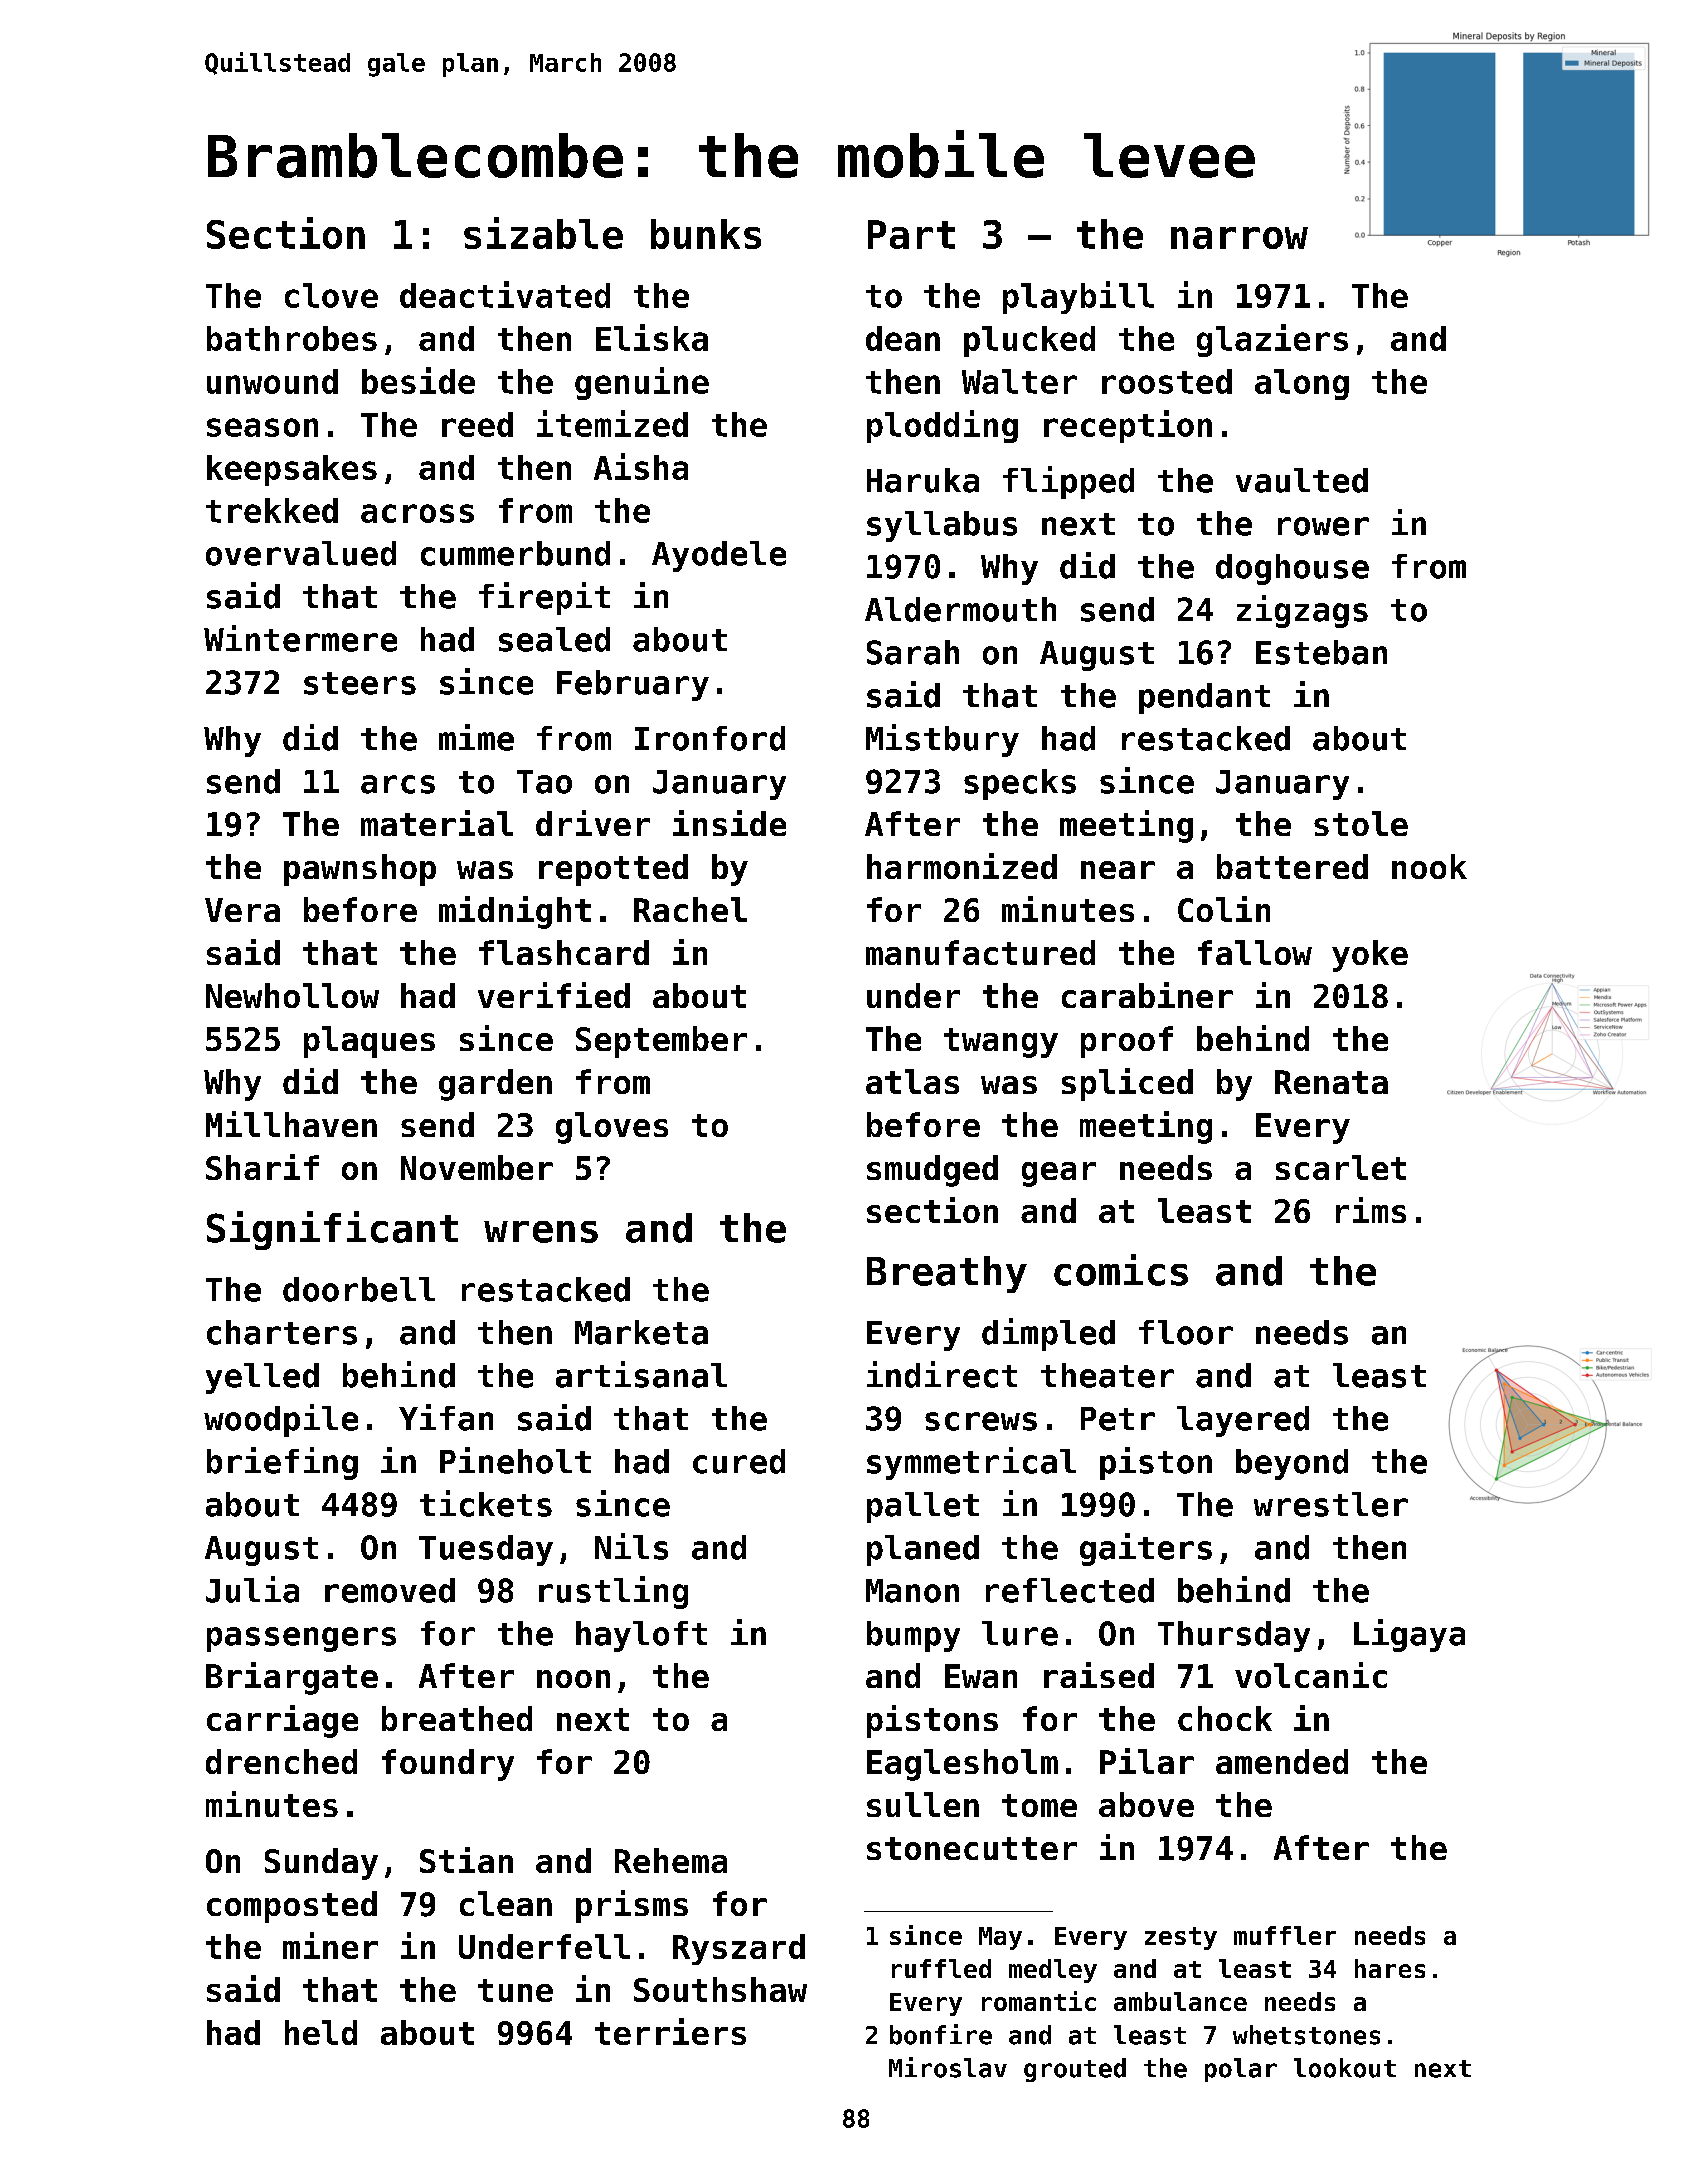  Describe the element at coordinates (359, 1289) in the screenshot. I see `doorbell` at that location.
